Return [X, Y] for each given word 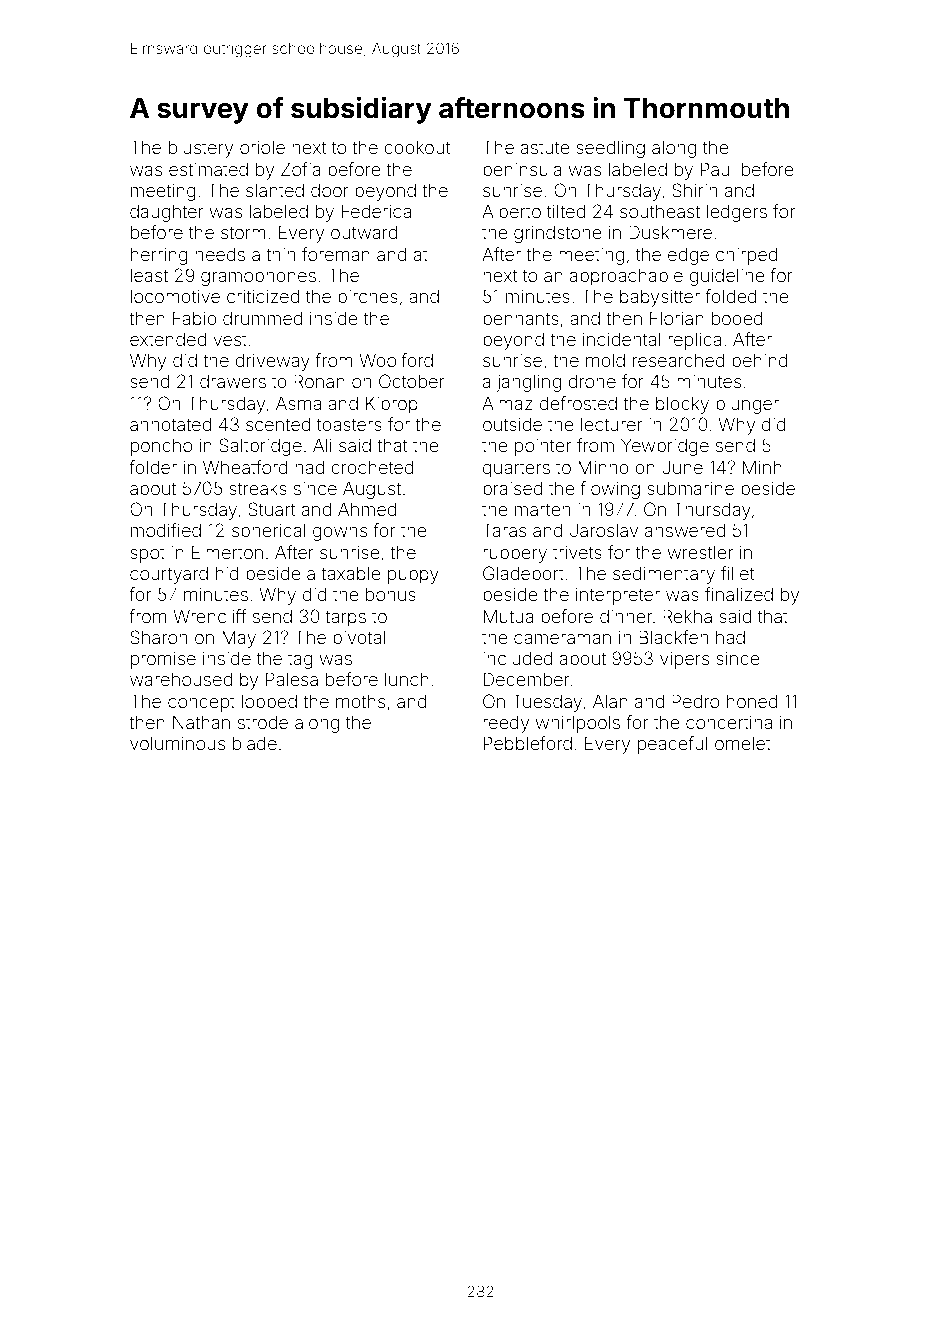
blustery [201, 149]
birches [368, 296]
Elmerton [227, 552]
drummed [262, 318]
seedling [610, 149]
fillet [737, 573]
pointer [543, 447]
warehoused [181, 679]
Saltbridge [260, 447]
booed [737, 318]
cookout [417, 147]
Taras [504, 530]
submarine [690, 488]
